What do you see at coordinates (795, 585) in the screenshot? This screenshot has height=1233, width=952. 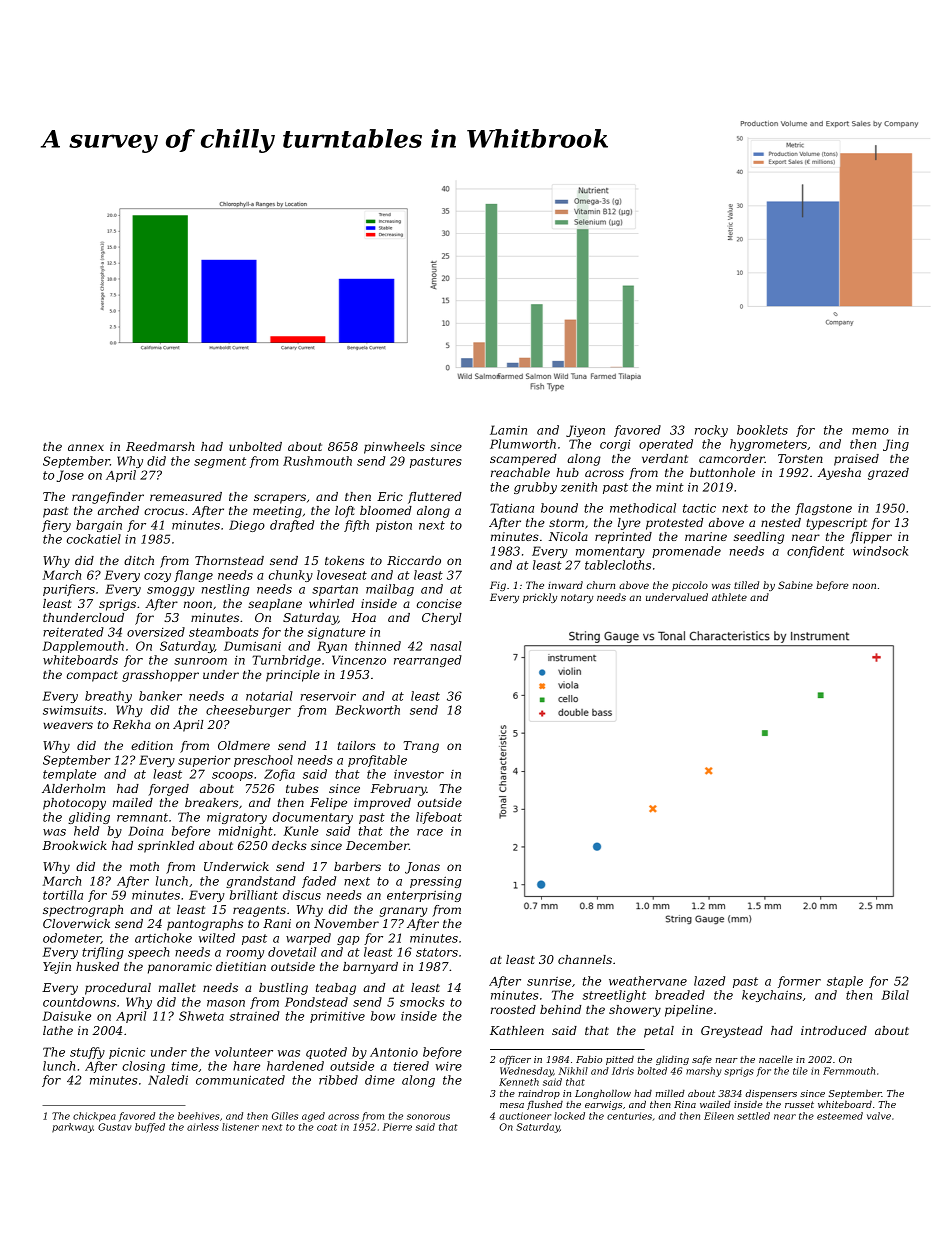 I see `Sabine` at bounding box center [795, 585].
